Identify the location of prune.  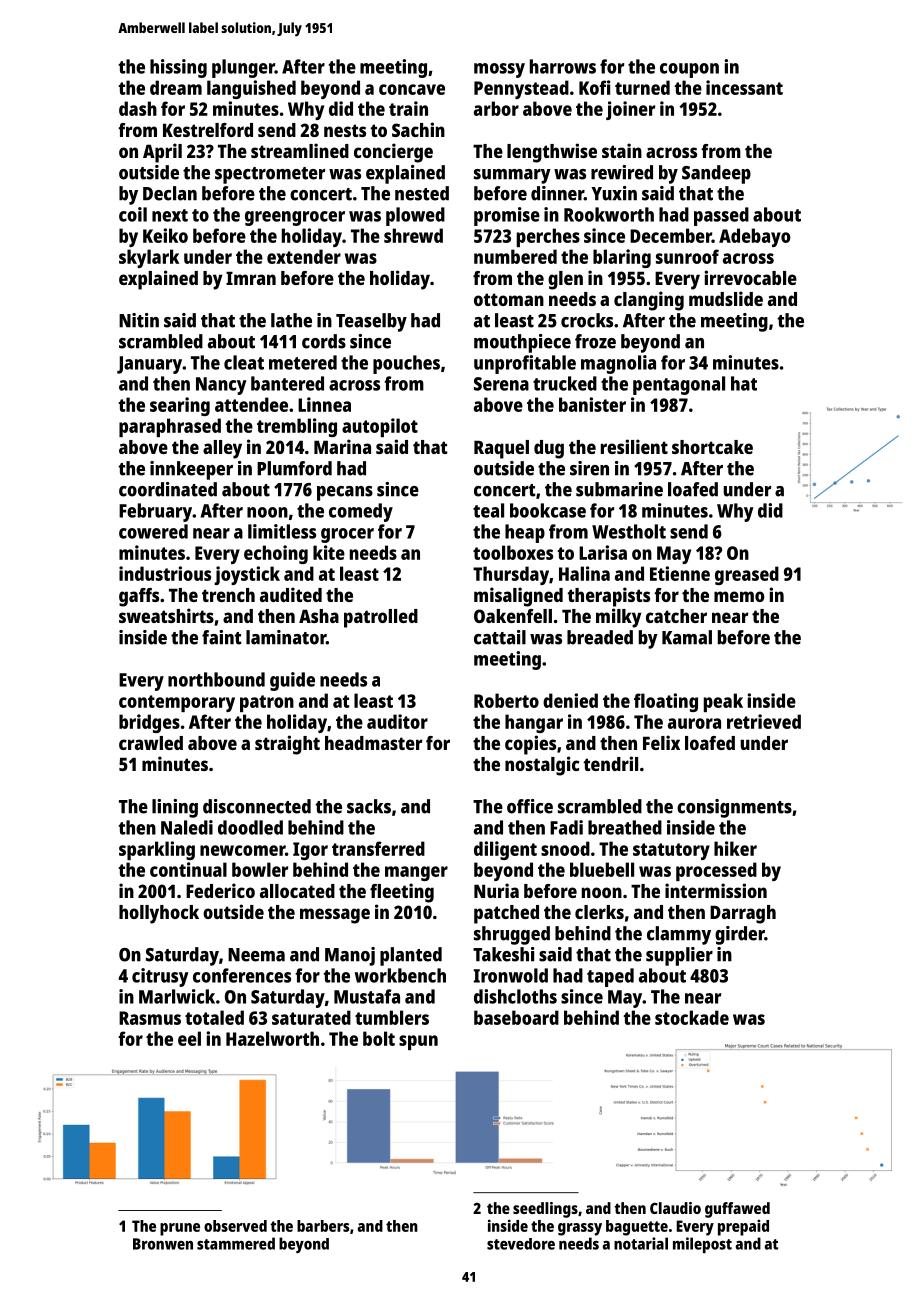
(180, 1229).
